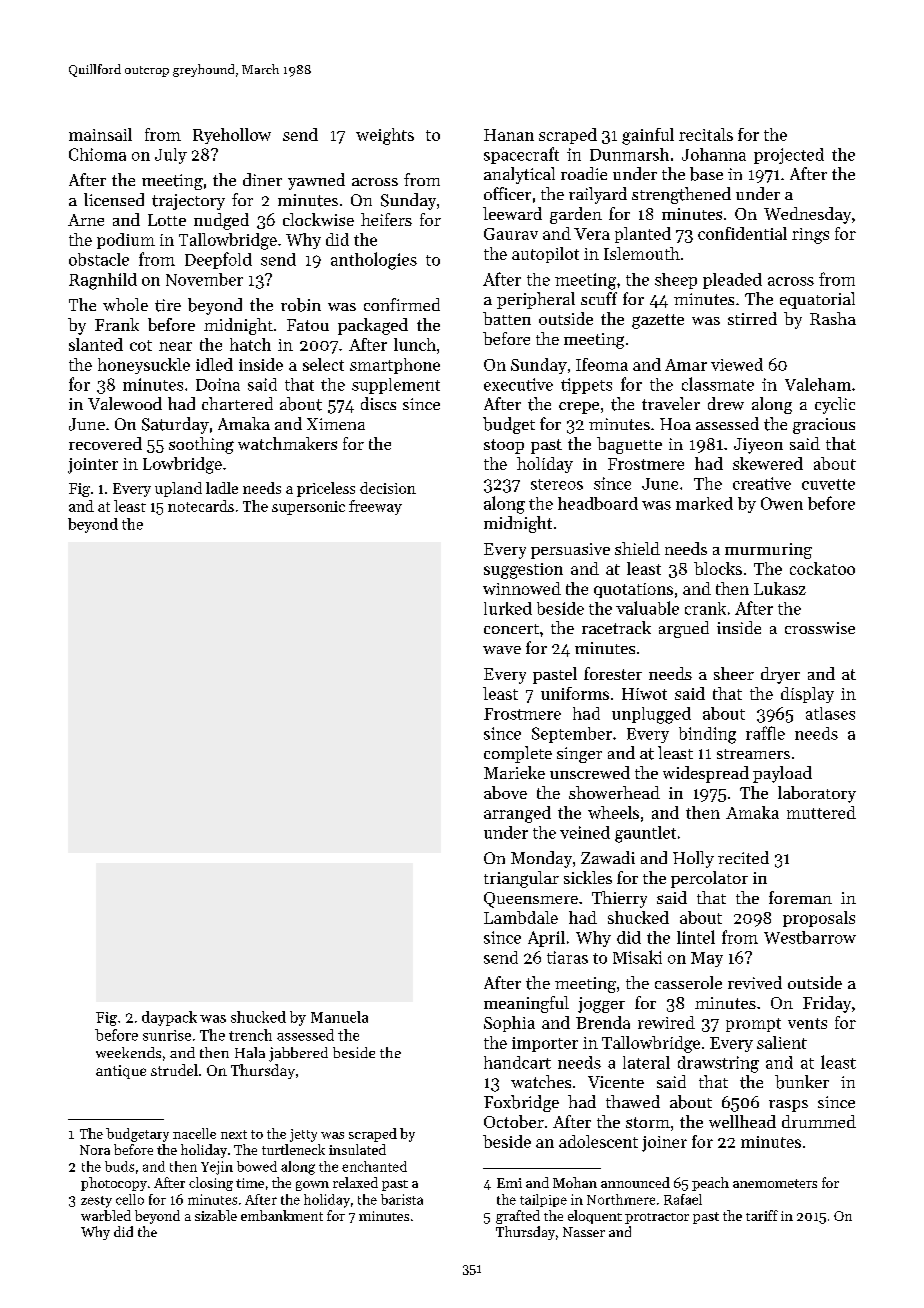 This image has height=1308, width=924. Describe the element at coordinates (592, 234) in the image. I see `Vera` at that location.
